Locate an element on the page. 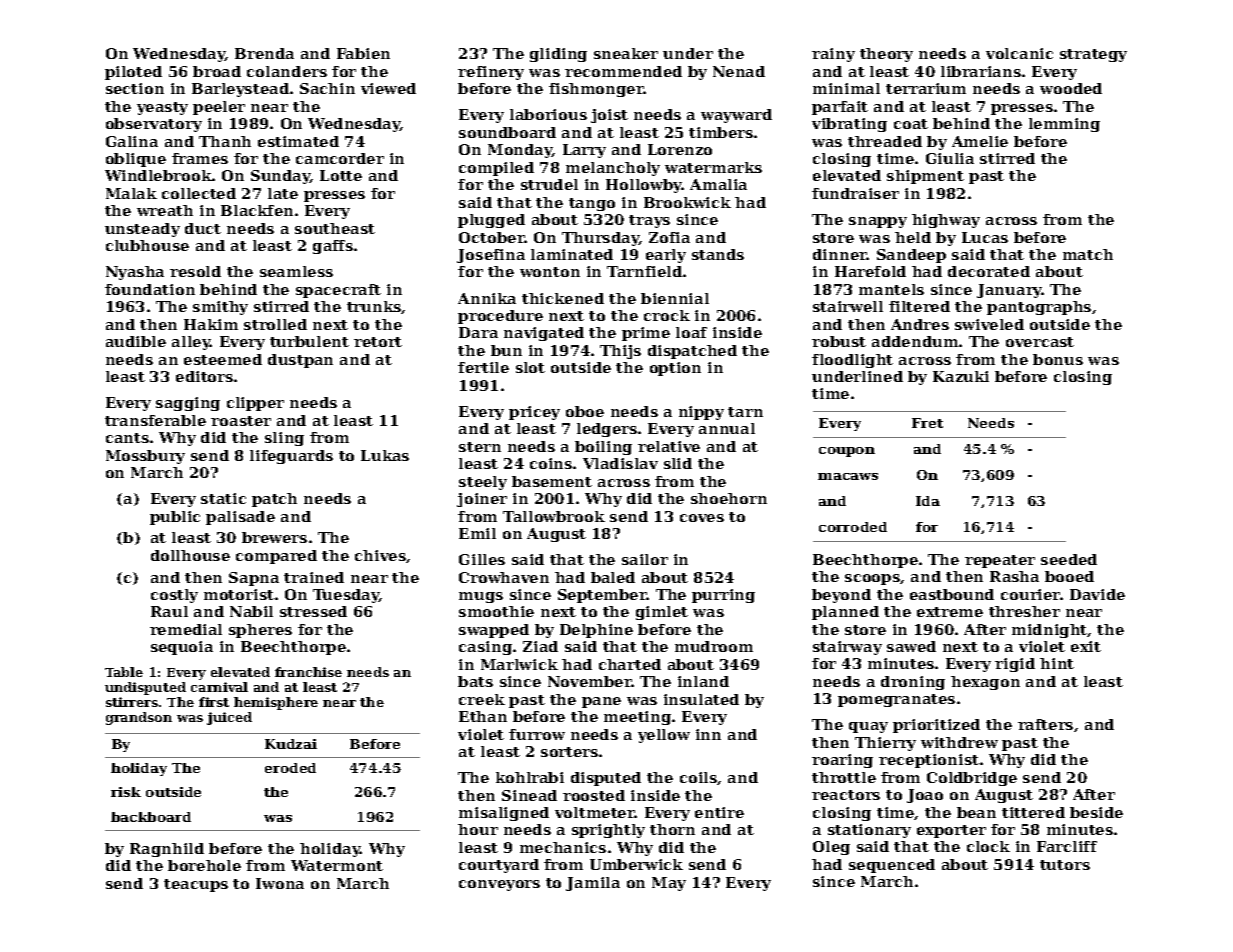 This document has height=952, width=1233. Hollowby is located at coordinates (644, 186).
